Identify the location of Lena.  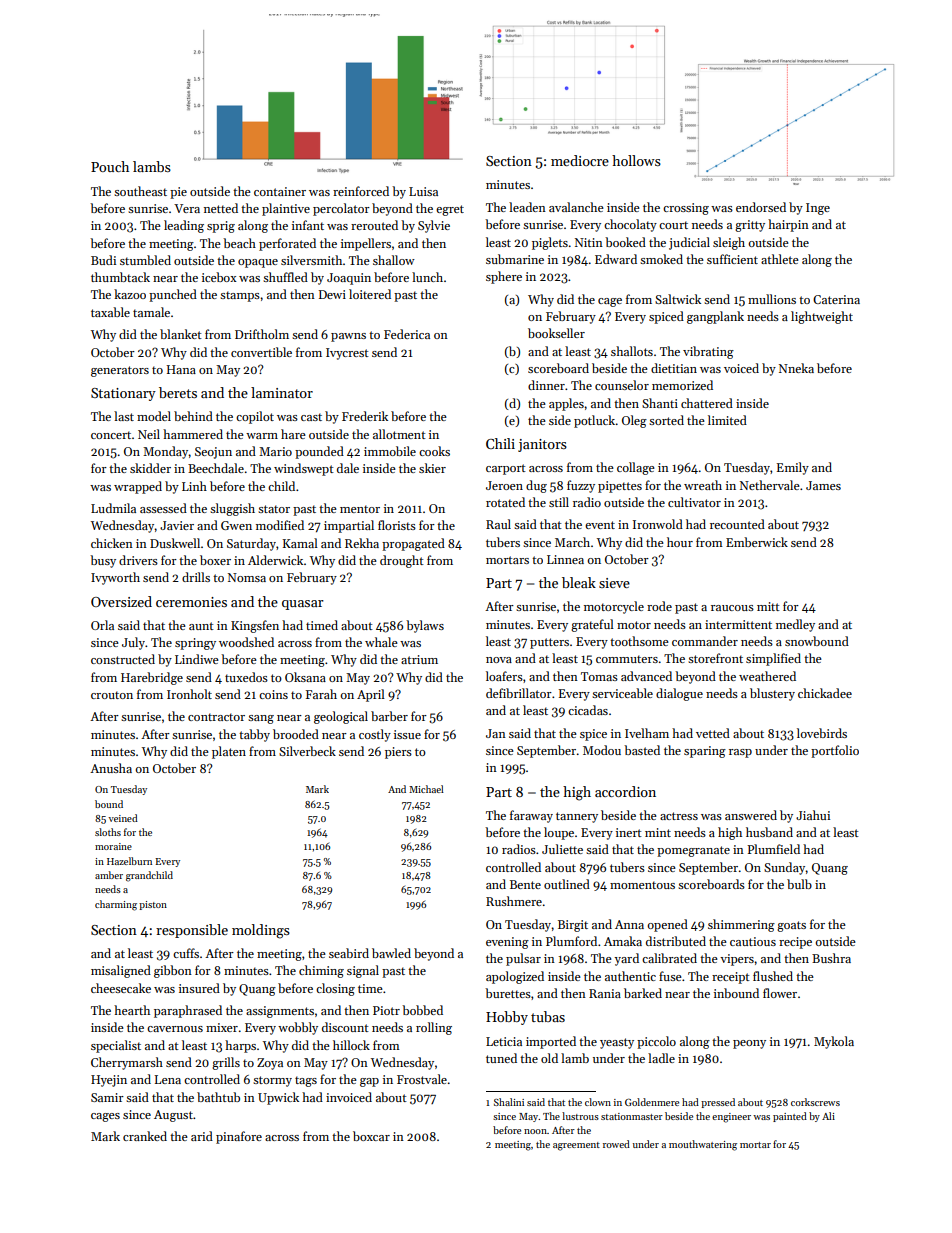
(168, 1079).
